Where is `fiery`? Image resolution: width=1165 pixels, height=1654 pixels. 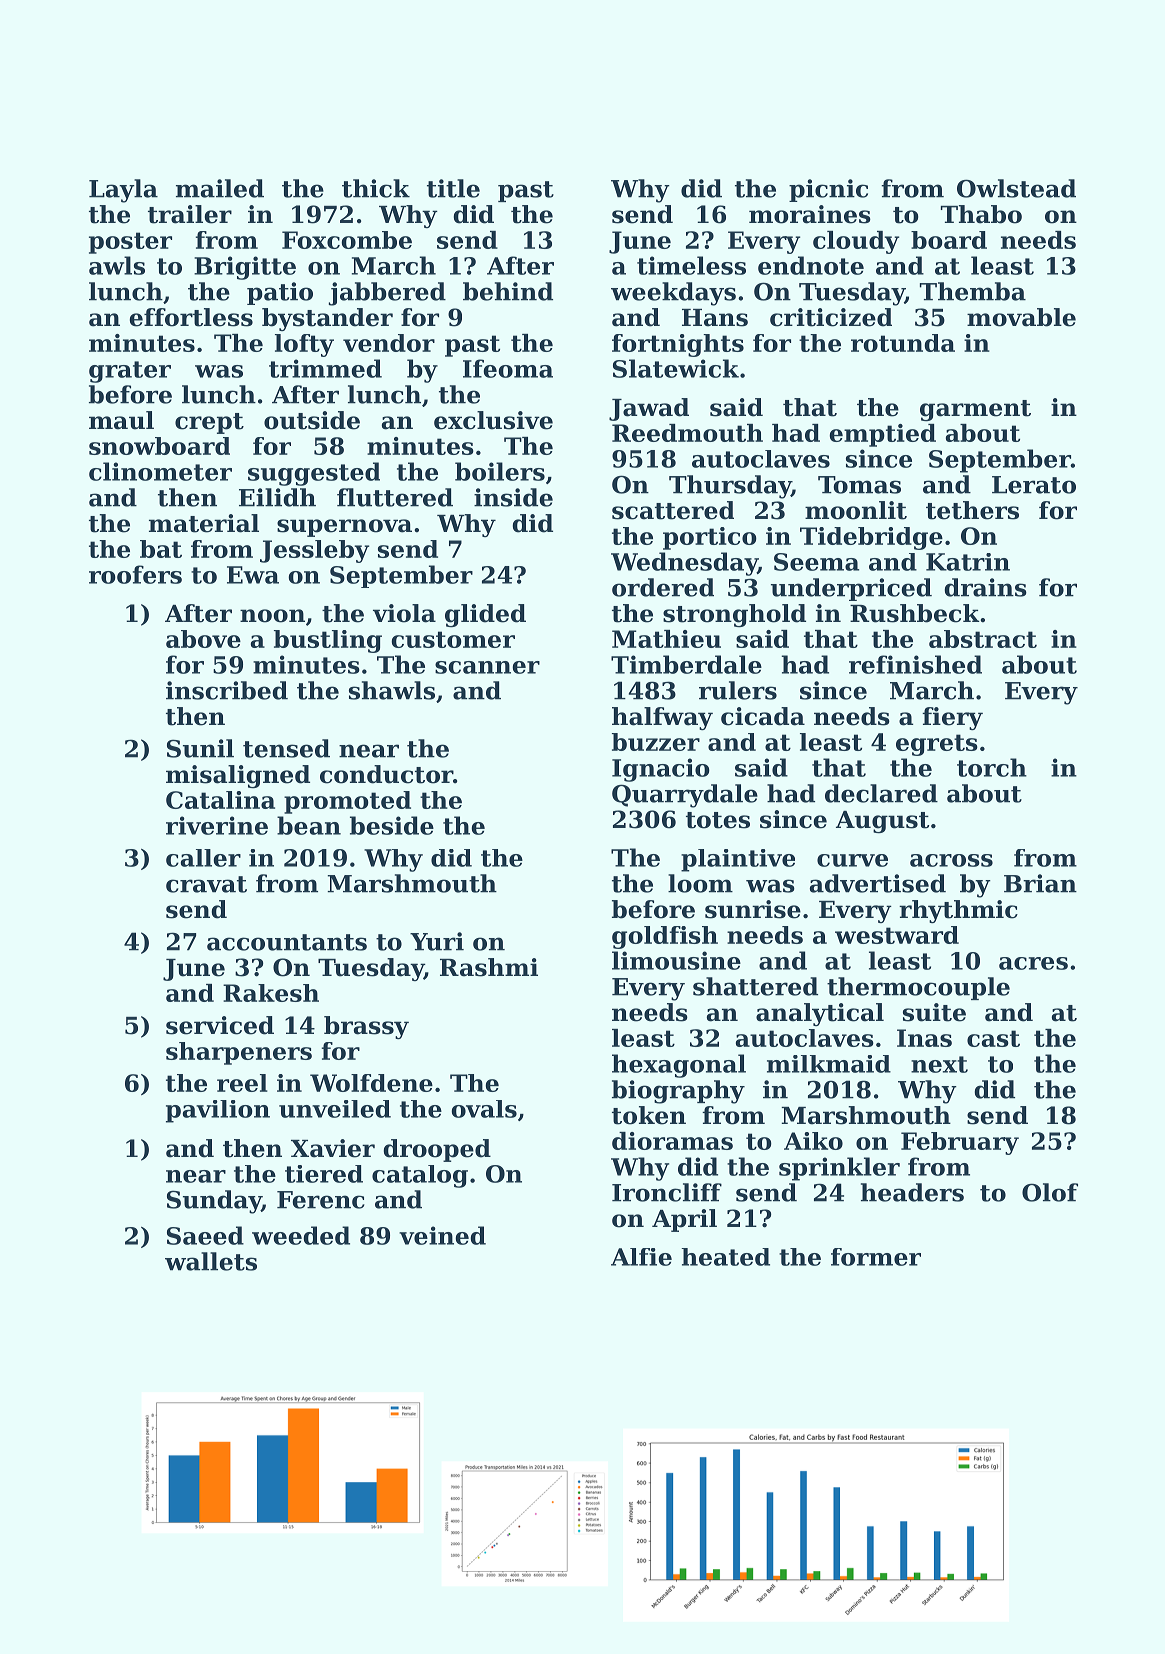
fiery is located at coordinates (952, 718).
